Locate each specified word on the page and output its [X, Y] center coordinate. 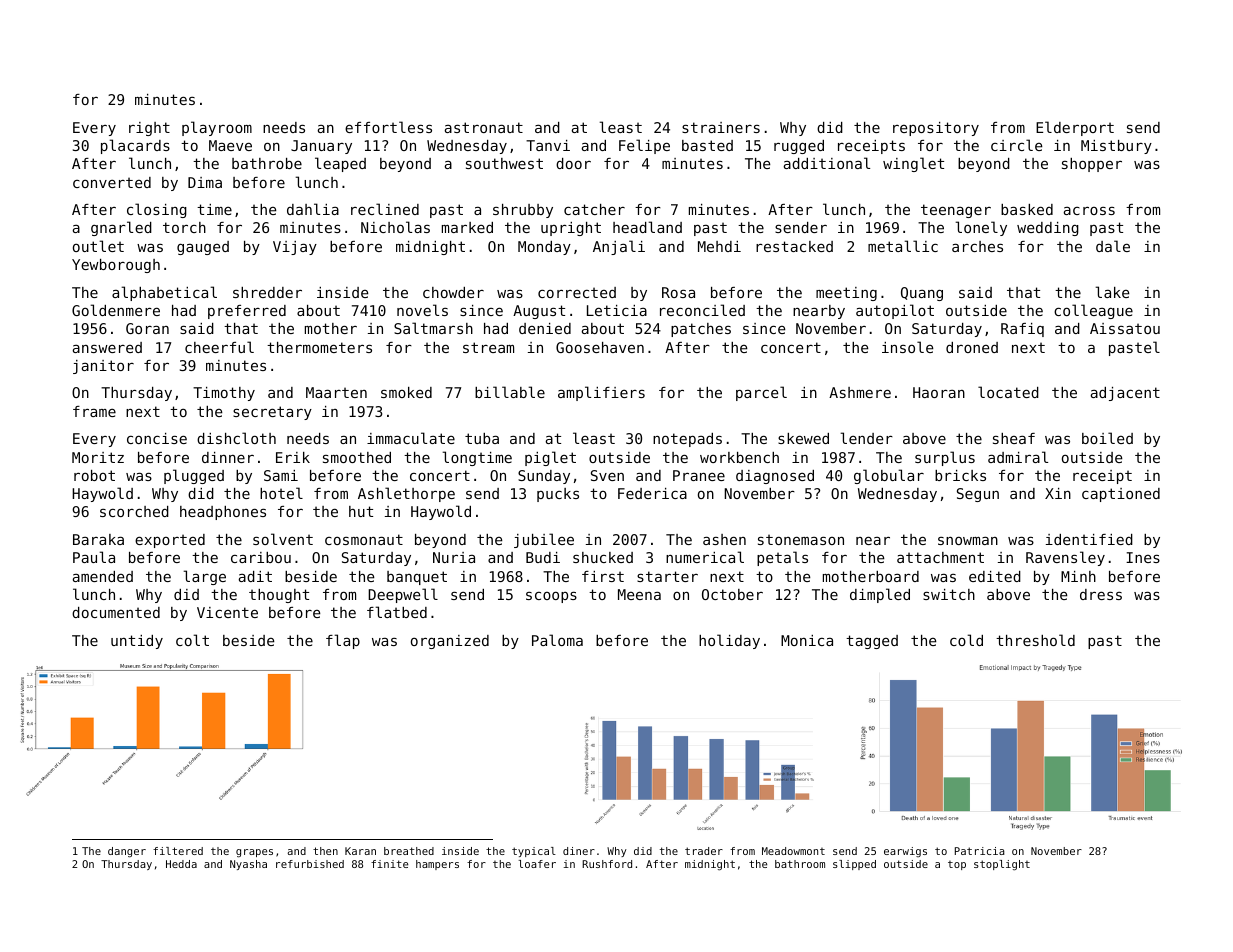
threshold [1035, 640]
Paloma [557, 640]
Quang [922, 294]
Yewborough [116, 266]
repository [936, 129]
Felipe [644, 146]
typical [534, 852]
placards [135, 146]
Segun [978, 495]
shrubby [523, 211]
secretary [272, 413]
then [325, 851]
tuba [482, 438]
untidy [137, 642]
